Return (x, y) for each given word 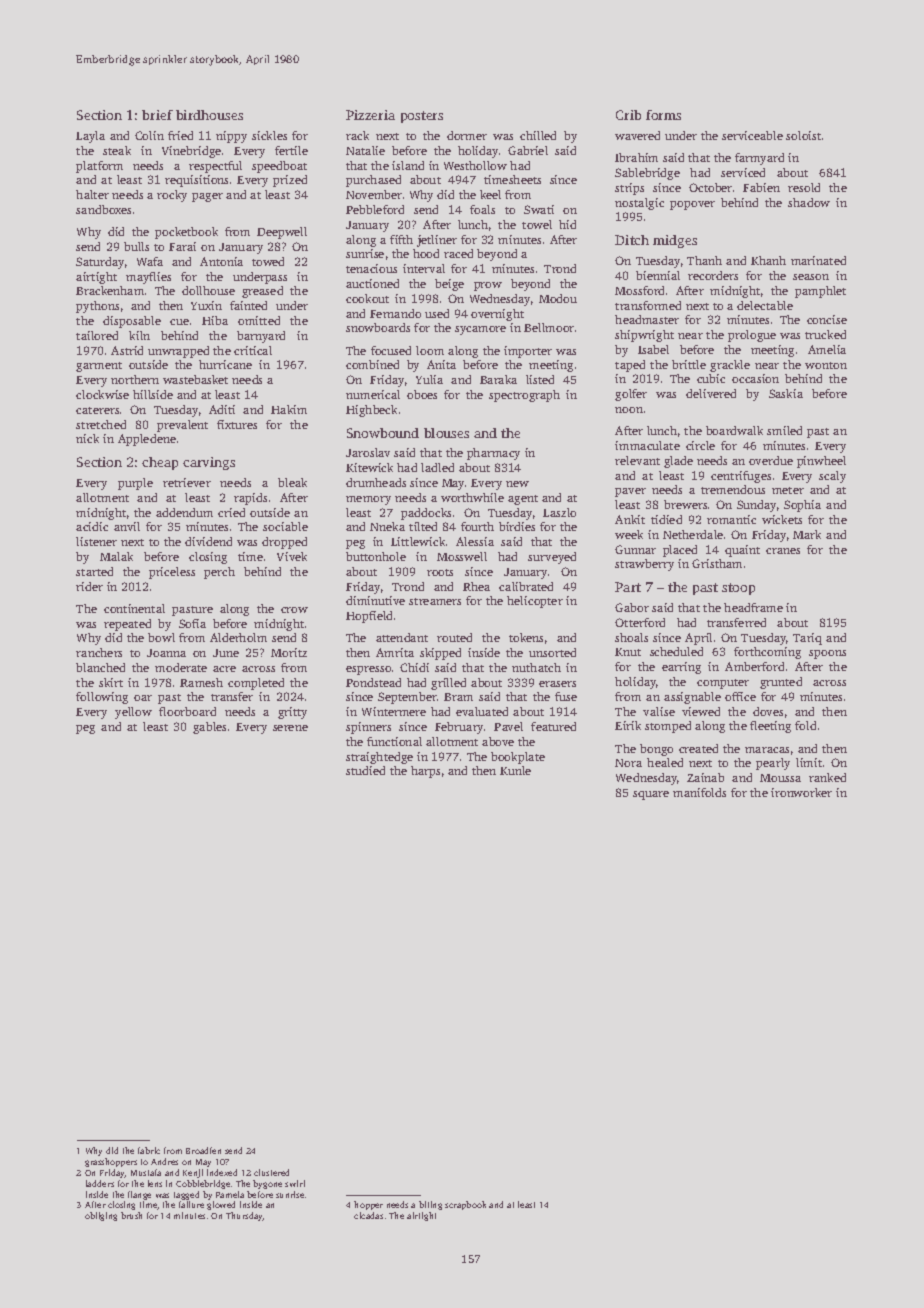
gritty (292, 713)
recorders (713, 275)
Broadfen (203, 1150)
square (651, 795)
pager (207, 197)
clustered (271, 1172)
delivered (711, 393)
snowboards (378, 327)
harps (425, 772)
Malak (116, 556)
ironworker (801, 792)
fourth (477, 526)
